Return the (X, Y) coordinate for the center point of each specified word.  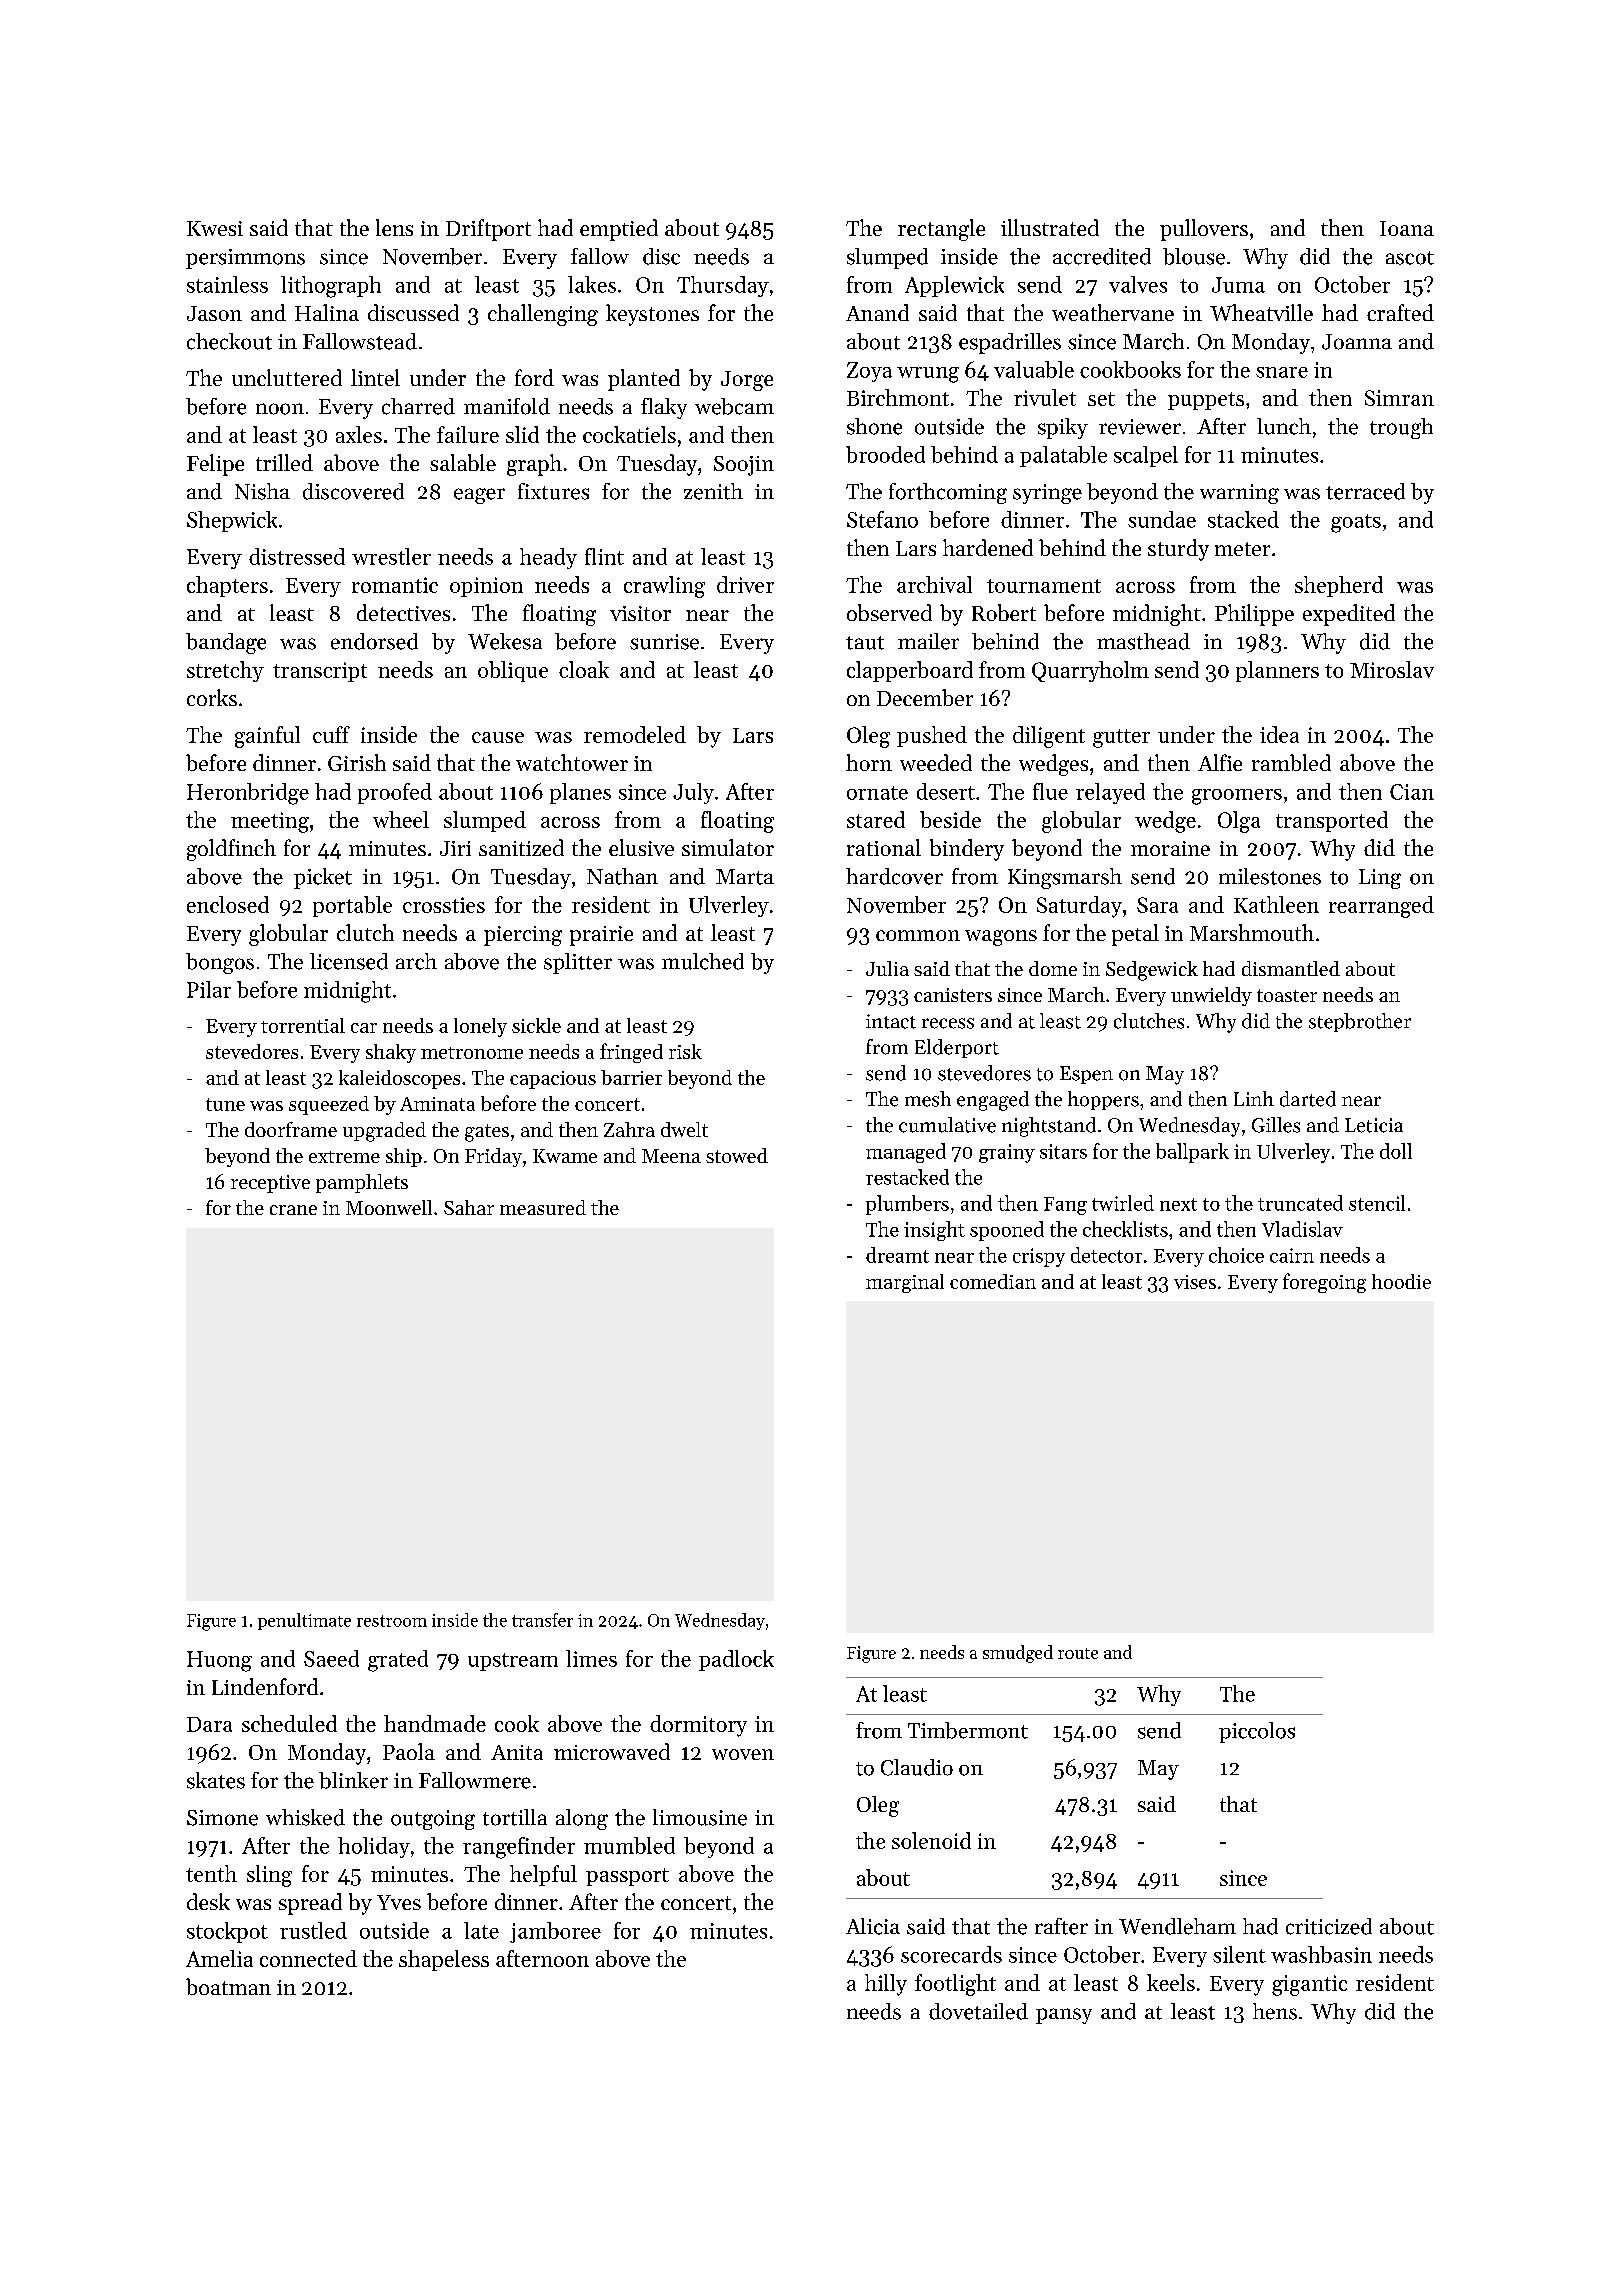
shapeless (444, 1960)
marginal (905, 1283)
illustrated (1050, 227)
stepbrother (1360, 1022)
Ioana (1407, 228)
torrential (303, 1025)
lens (394, 227)
